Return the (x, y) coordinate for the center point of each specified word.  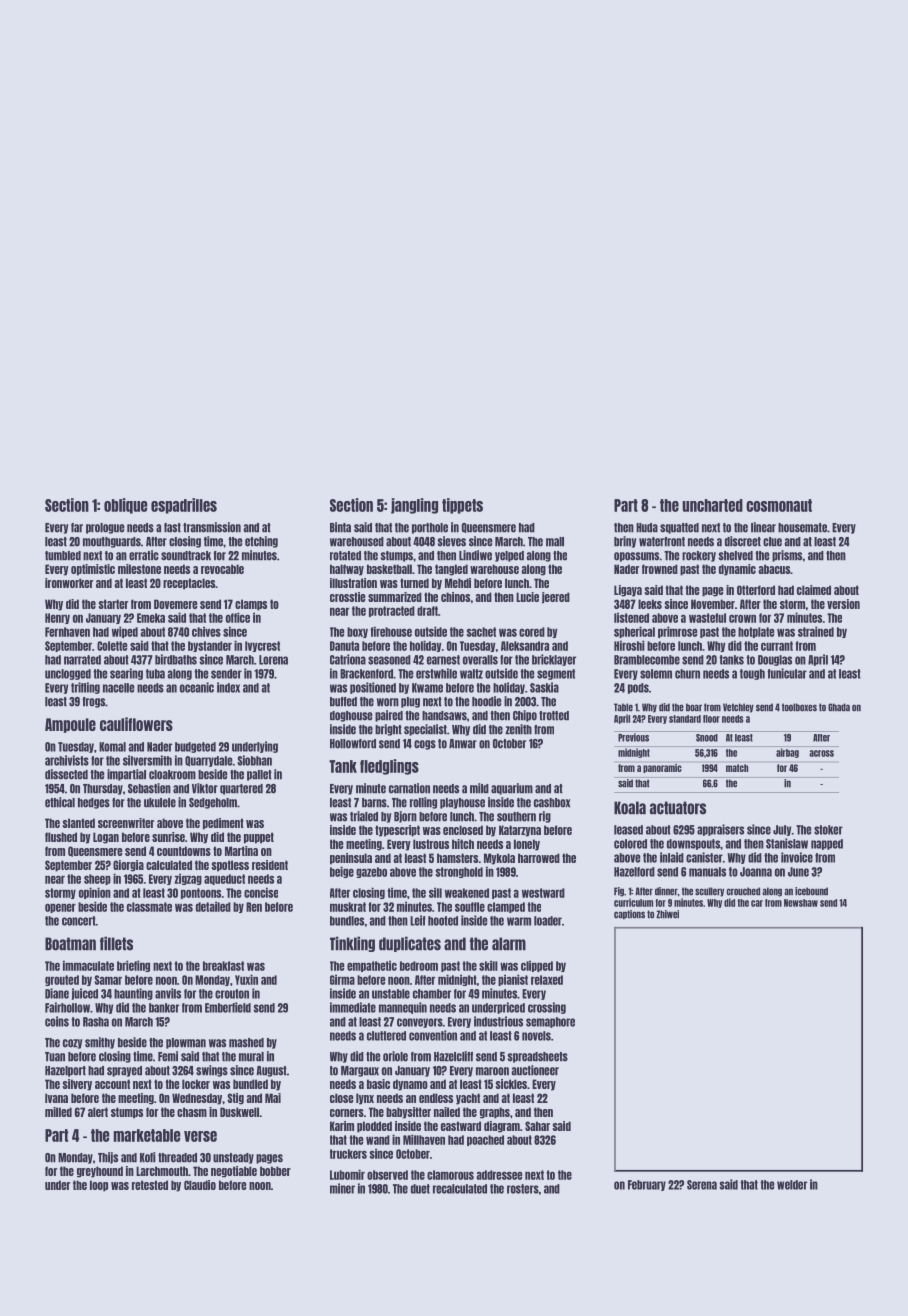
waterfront (662, 542)
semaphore (550, 1022)
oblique (126, 506)
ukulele (160, 803)
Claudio (200, 1185)
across (821, 753)
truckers (348, 1154)
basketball (389, 569)
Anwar (463, 744)
